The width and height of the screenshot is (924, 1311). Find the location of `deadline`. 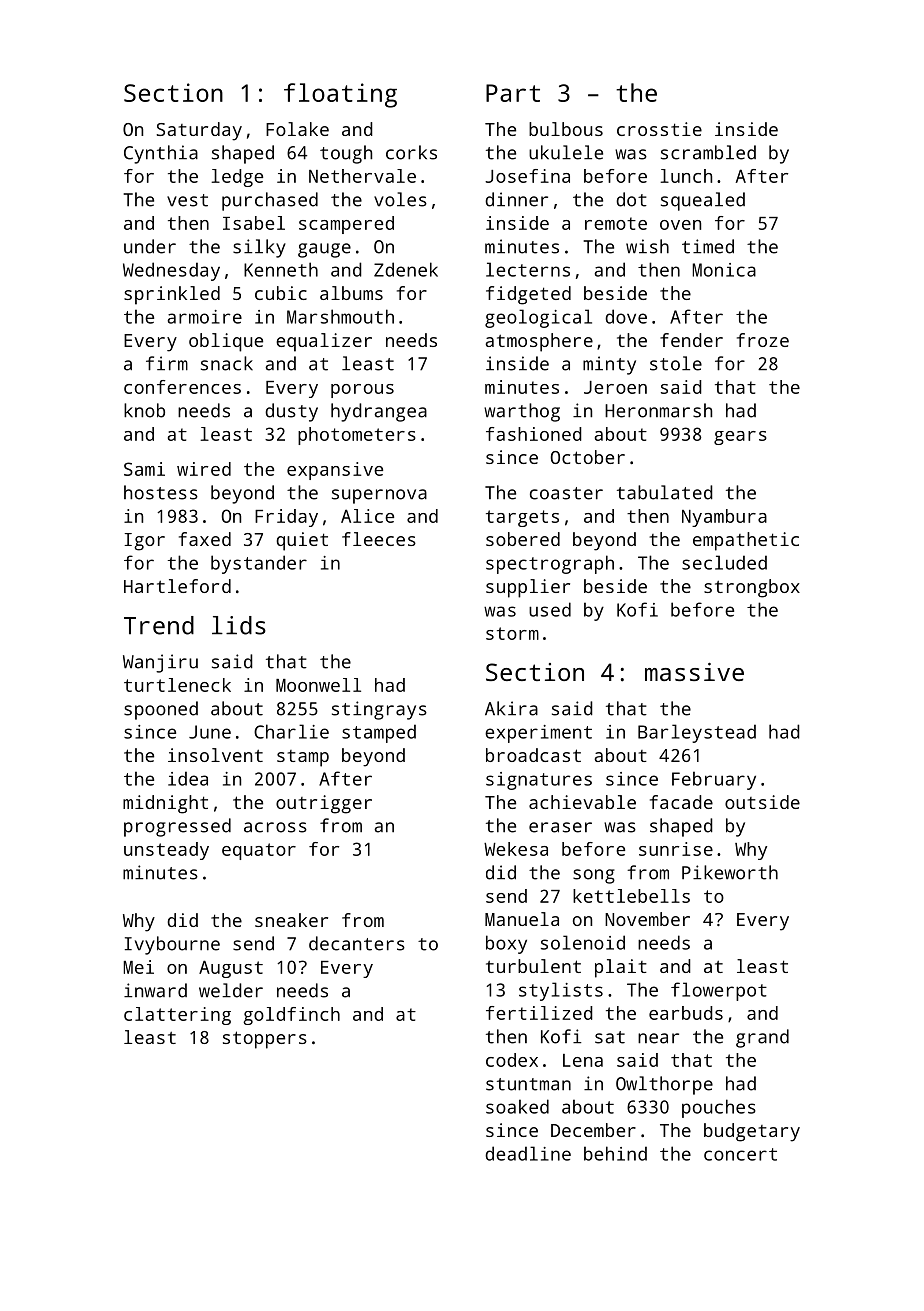

deadline is located at coordinates (528, 1153).
